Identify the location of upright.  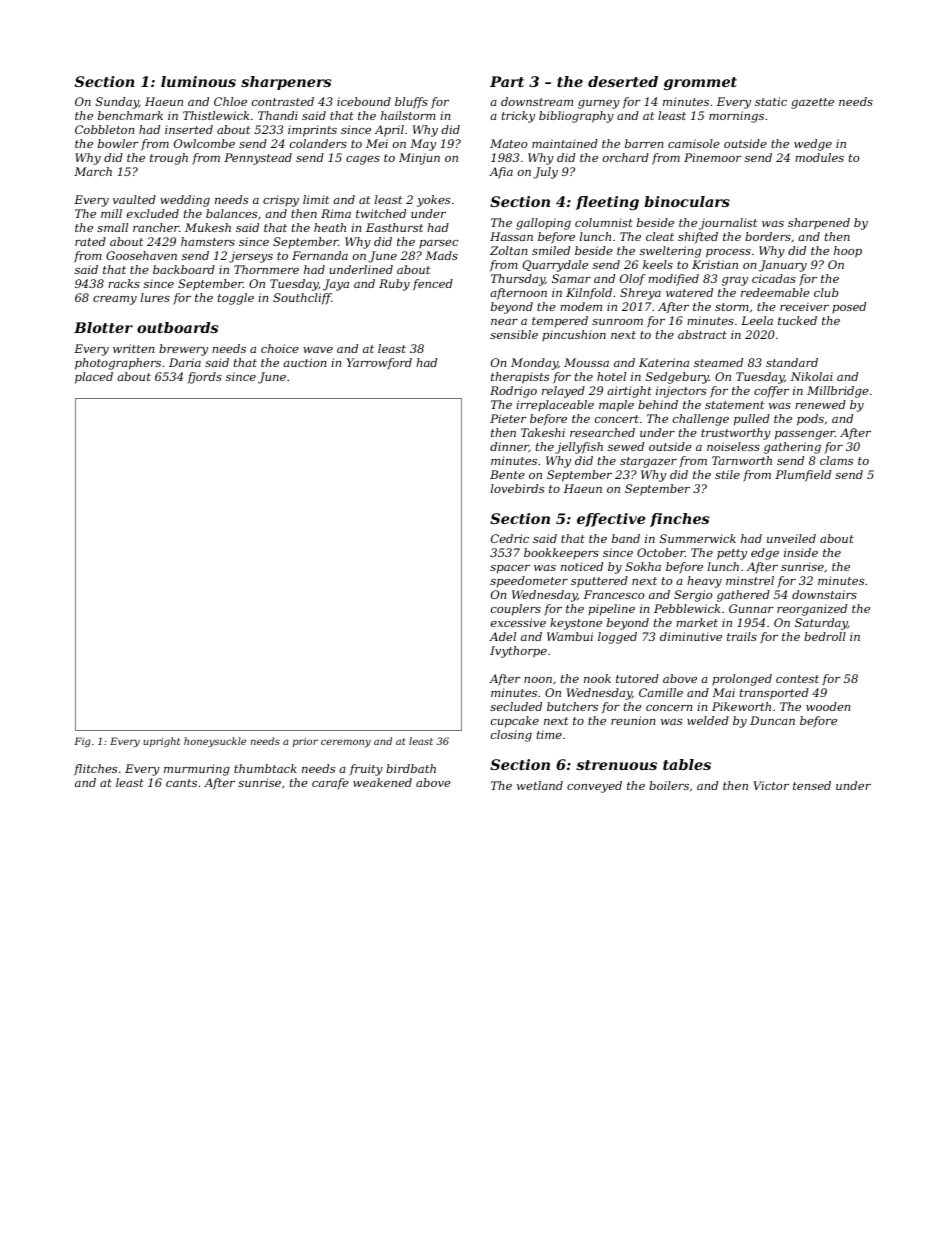
(161, 742).
